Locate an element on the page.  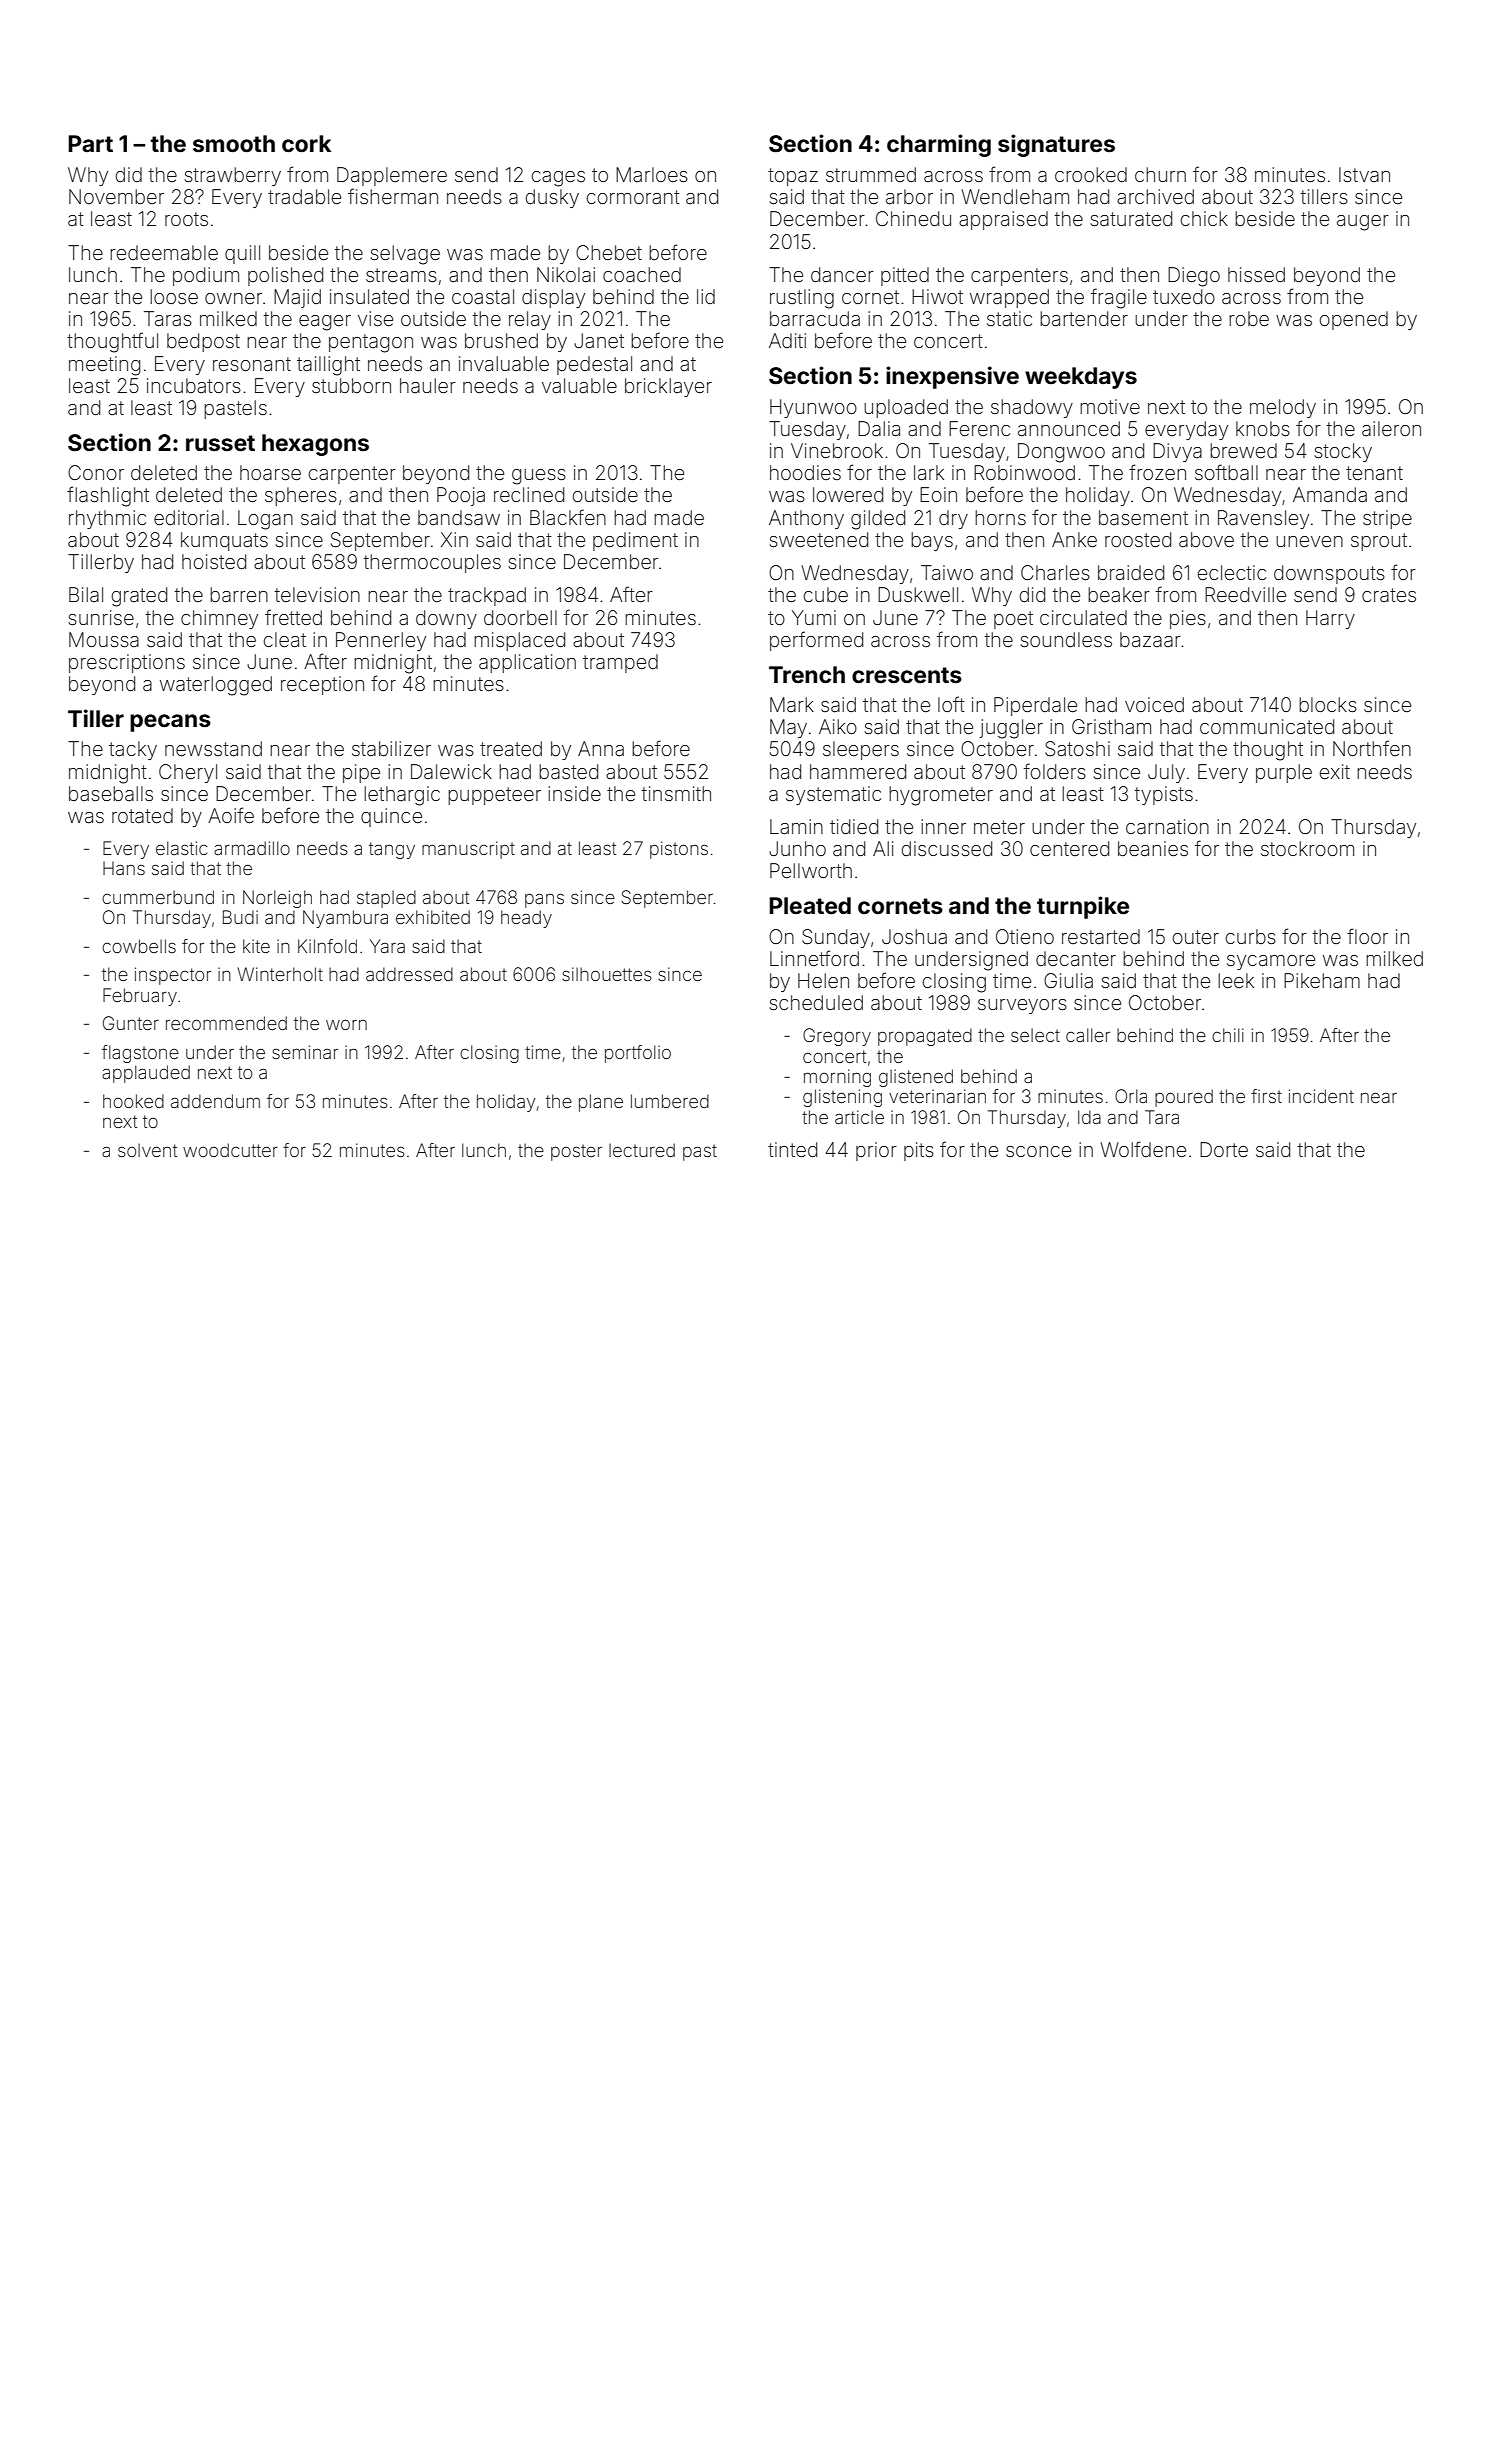
folders is located at coordinates (1055, 771).
